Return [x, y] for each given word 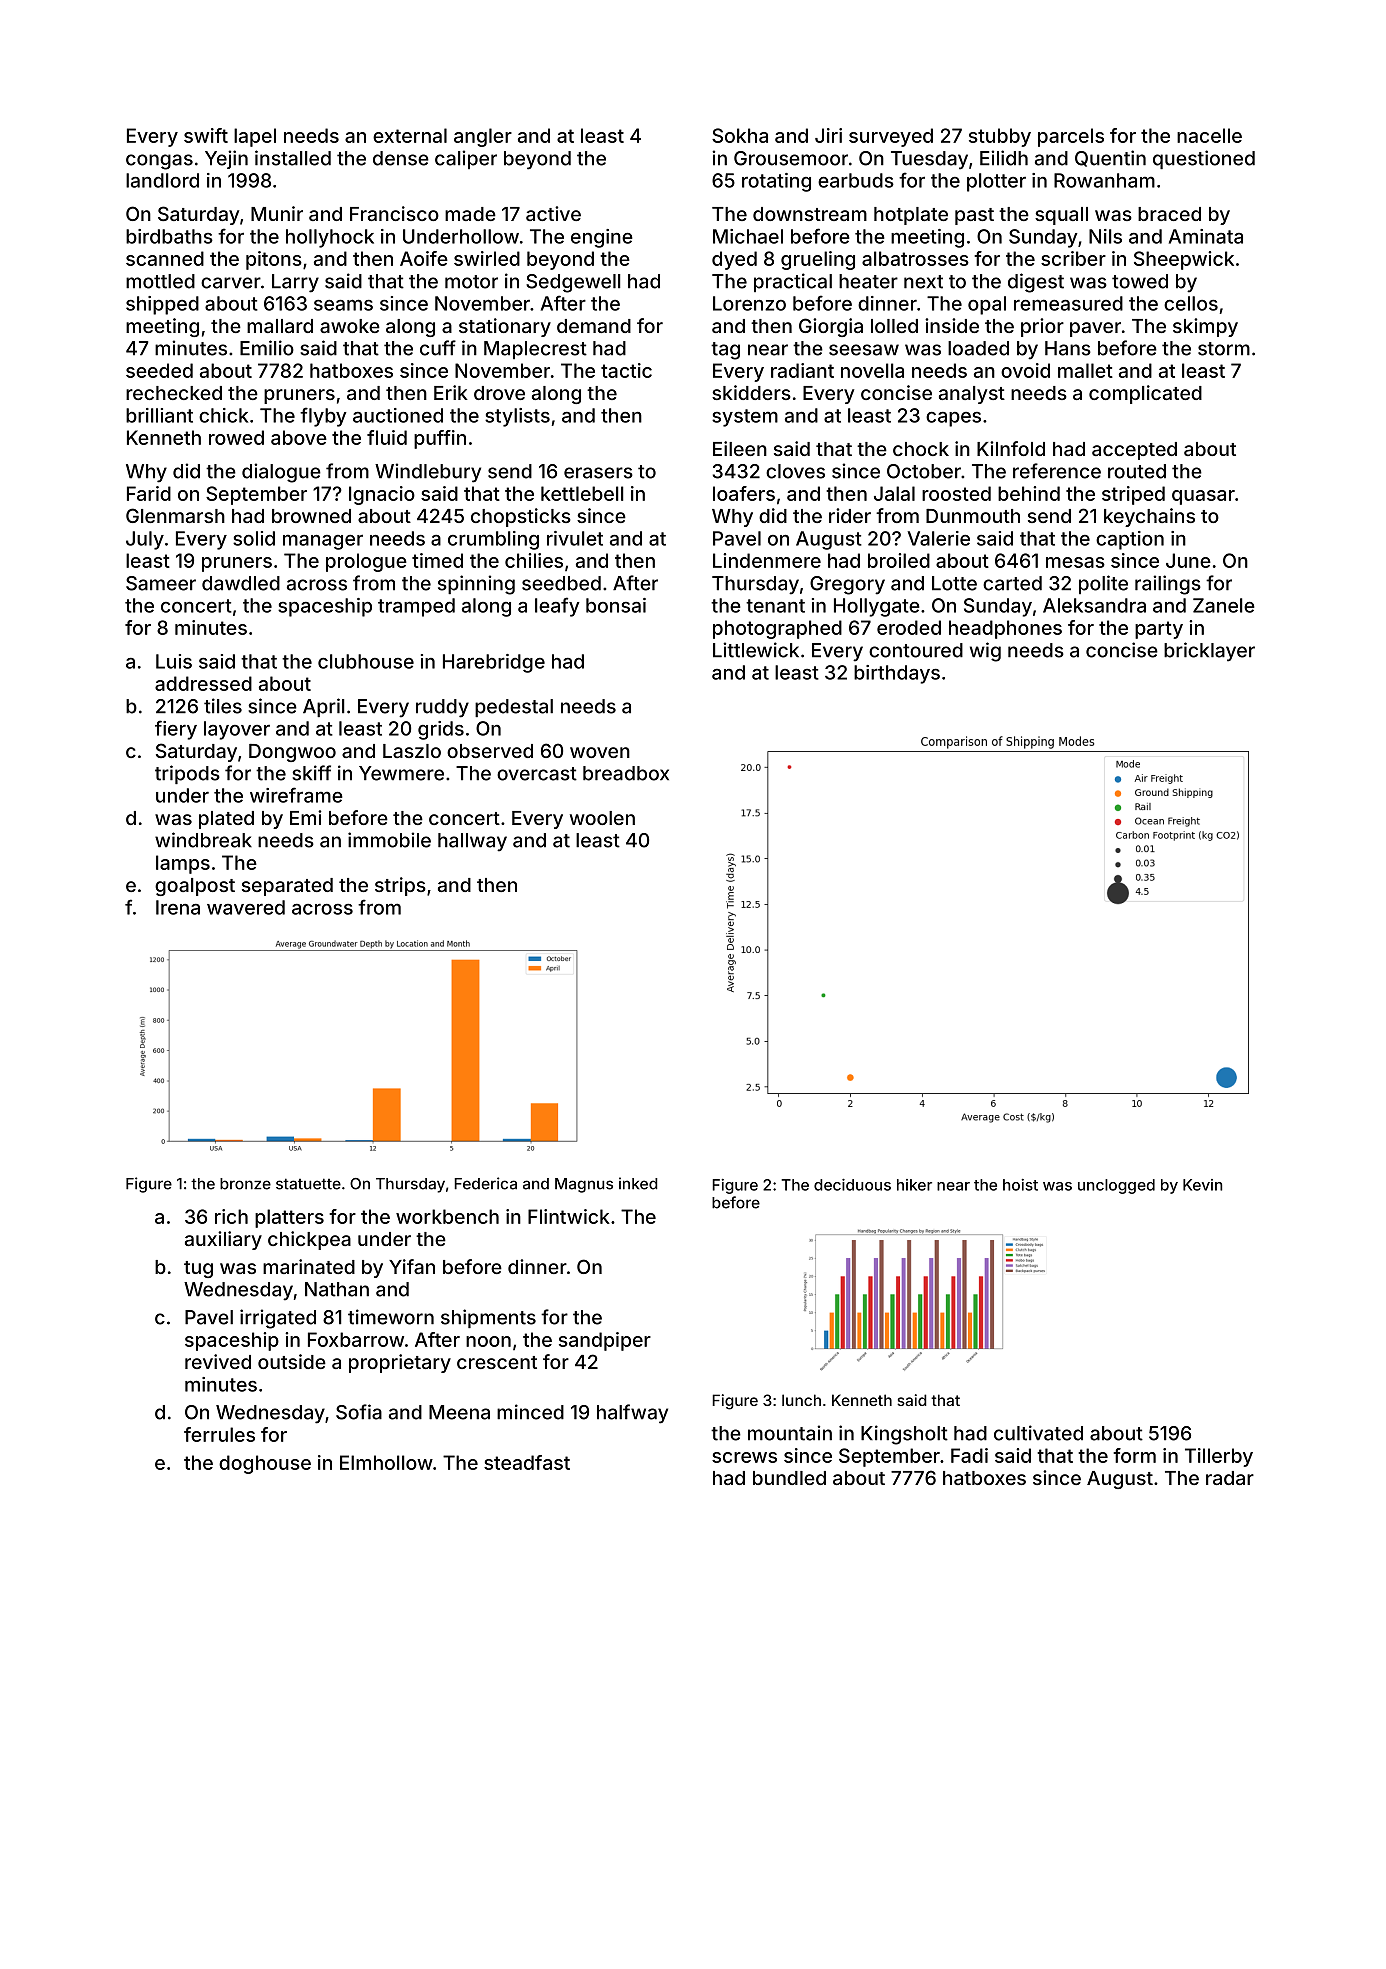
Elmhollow [386, 1462]
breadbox [626, 773]
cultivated [1038, 1433]
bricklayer [1209, 652]
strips [400, 886]
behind [1029, 493]
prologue [366, 562]
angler [483, 137]
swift [206, 135]
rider [850, 515]
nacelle [1209, 135]
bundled [789, 1478]
